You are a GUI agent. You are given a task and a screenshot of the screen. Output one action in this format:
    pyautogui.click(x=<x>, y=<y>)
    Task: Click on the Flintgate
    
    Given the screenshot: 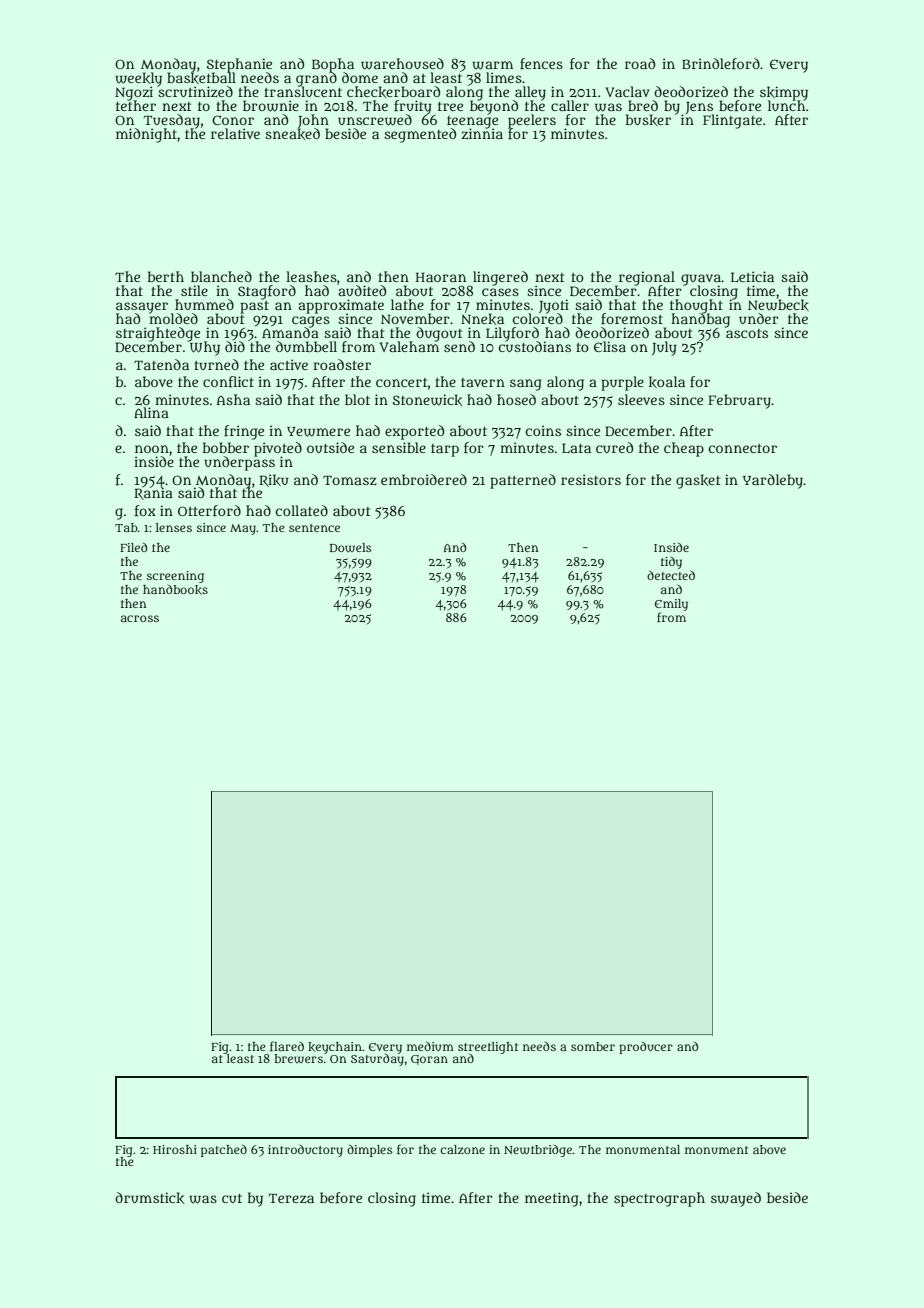 What is the action you would take?
    pyautogui.click(x=732, y=121)
